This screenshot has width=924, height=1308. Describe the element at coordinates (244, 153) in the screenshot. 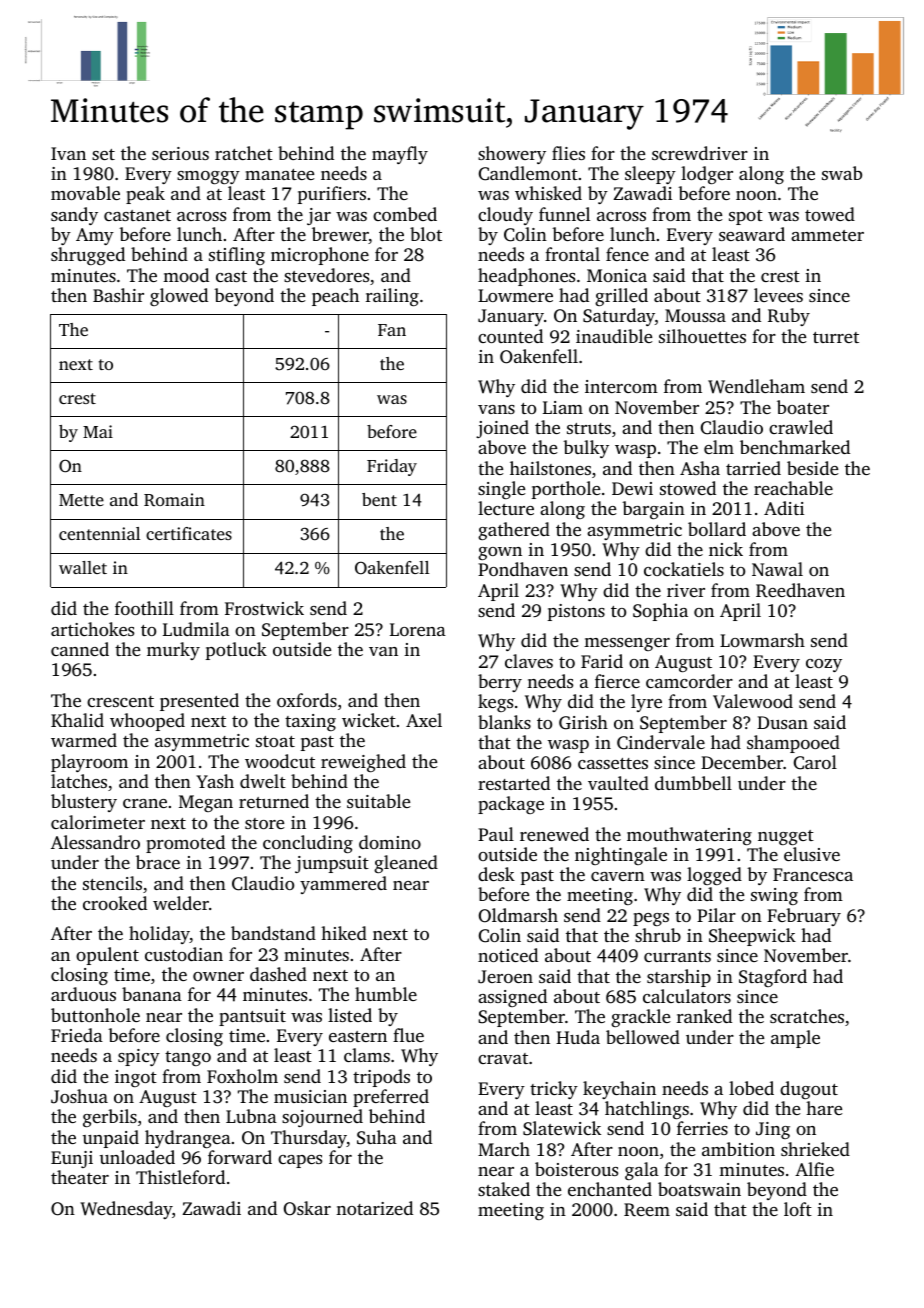

I see `ratchet` at that location.
